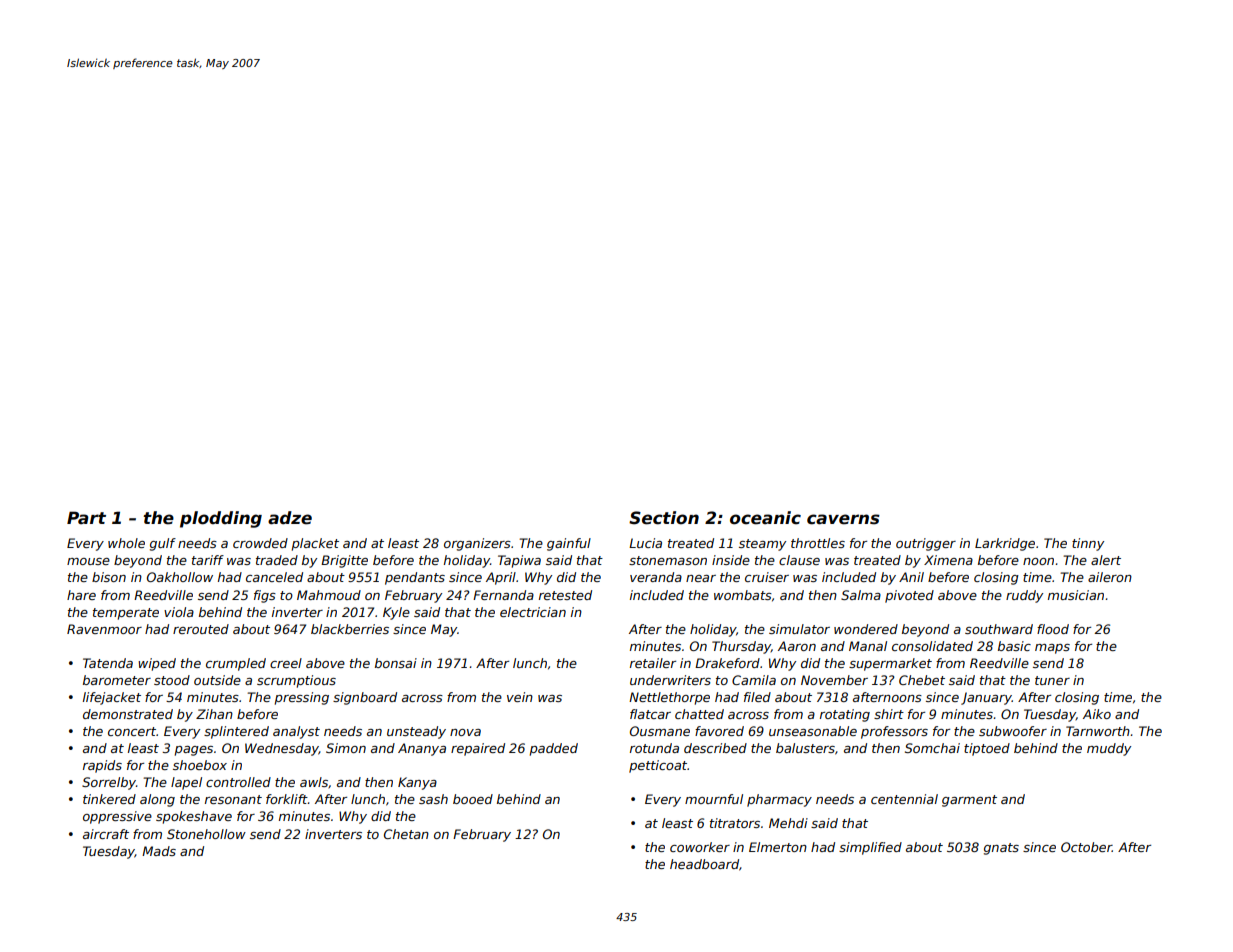 This screenshot has width=1233, height=952. I want to click on controlled, so click(238, 782).
